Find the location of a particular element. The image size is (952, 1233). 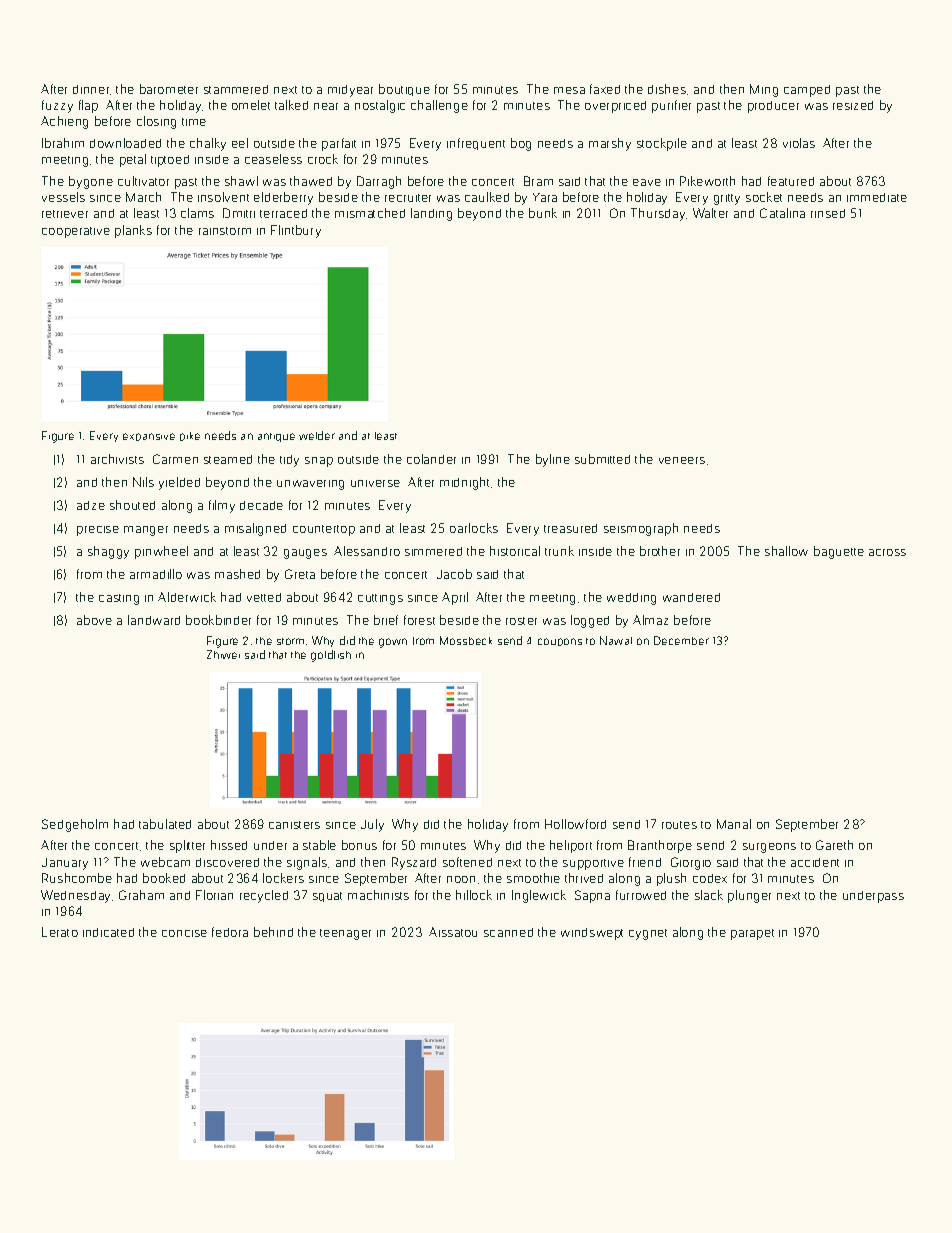

cygnet is located at coordinates (648, 934).
